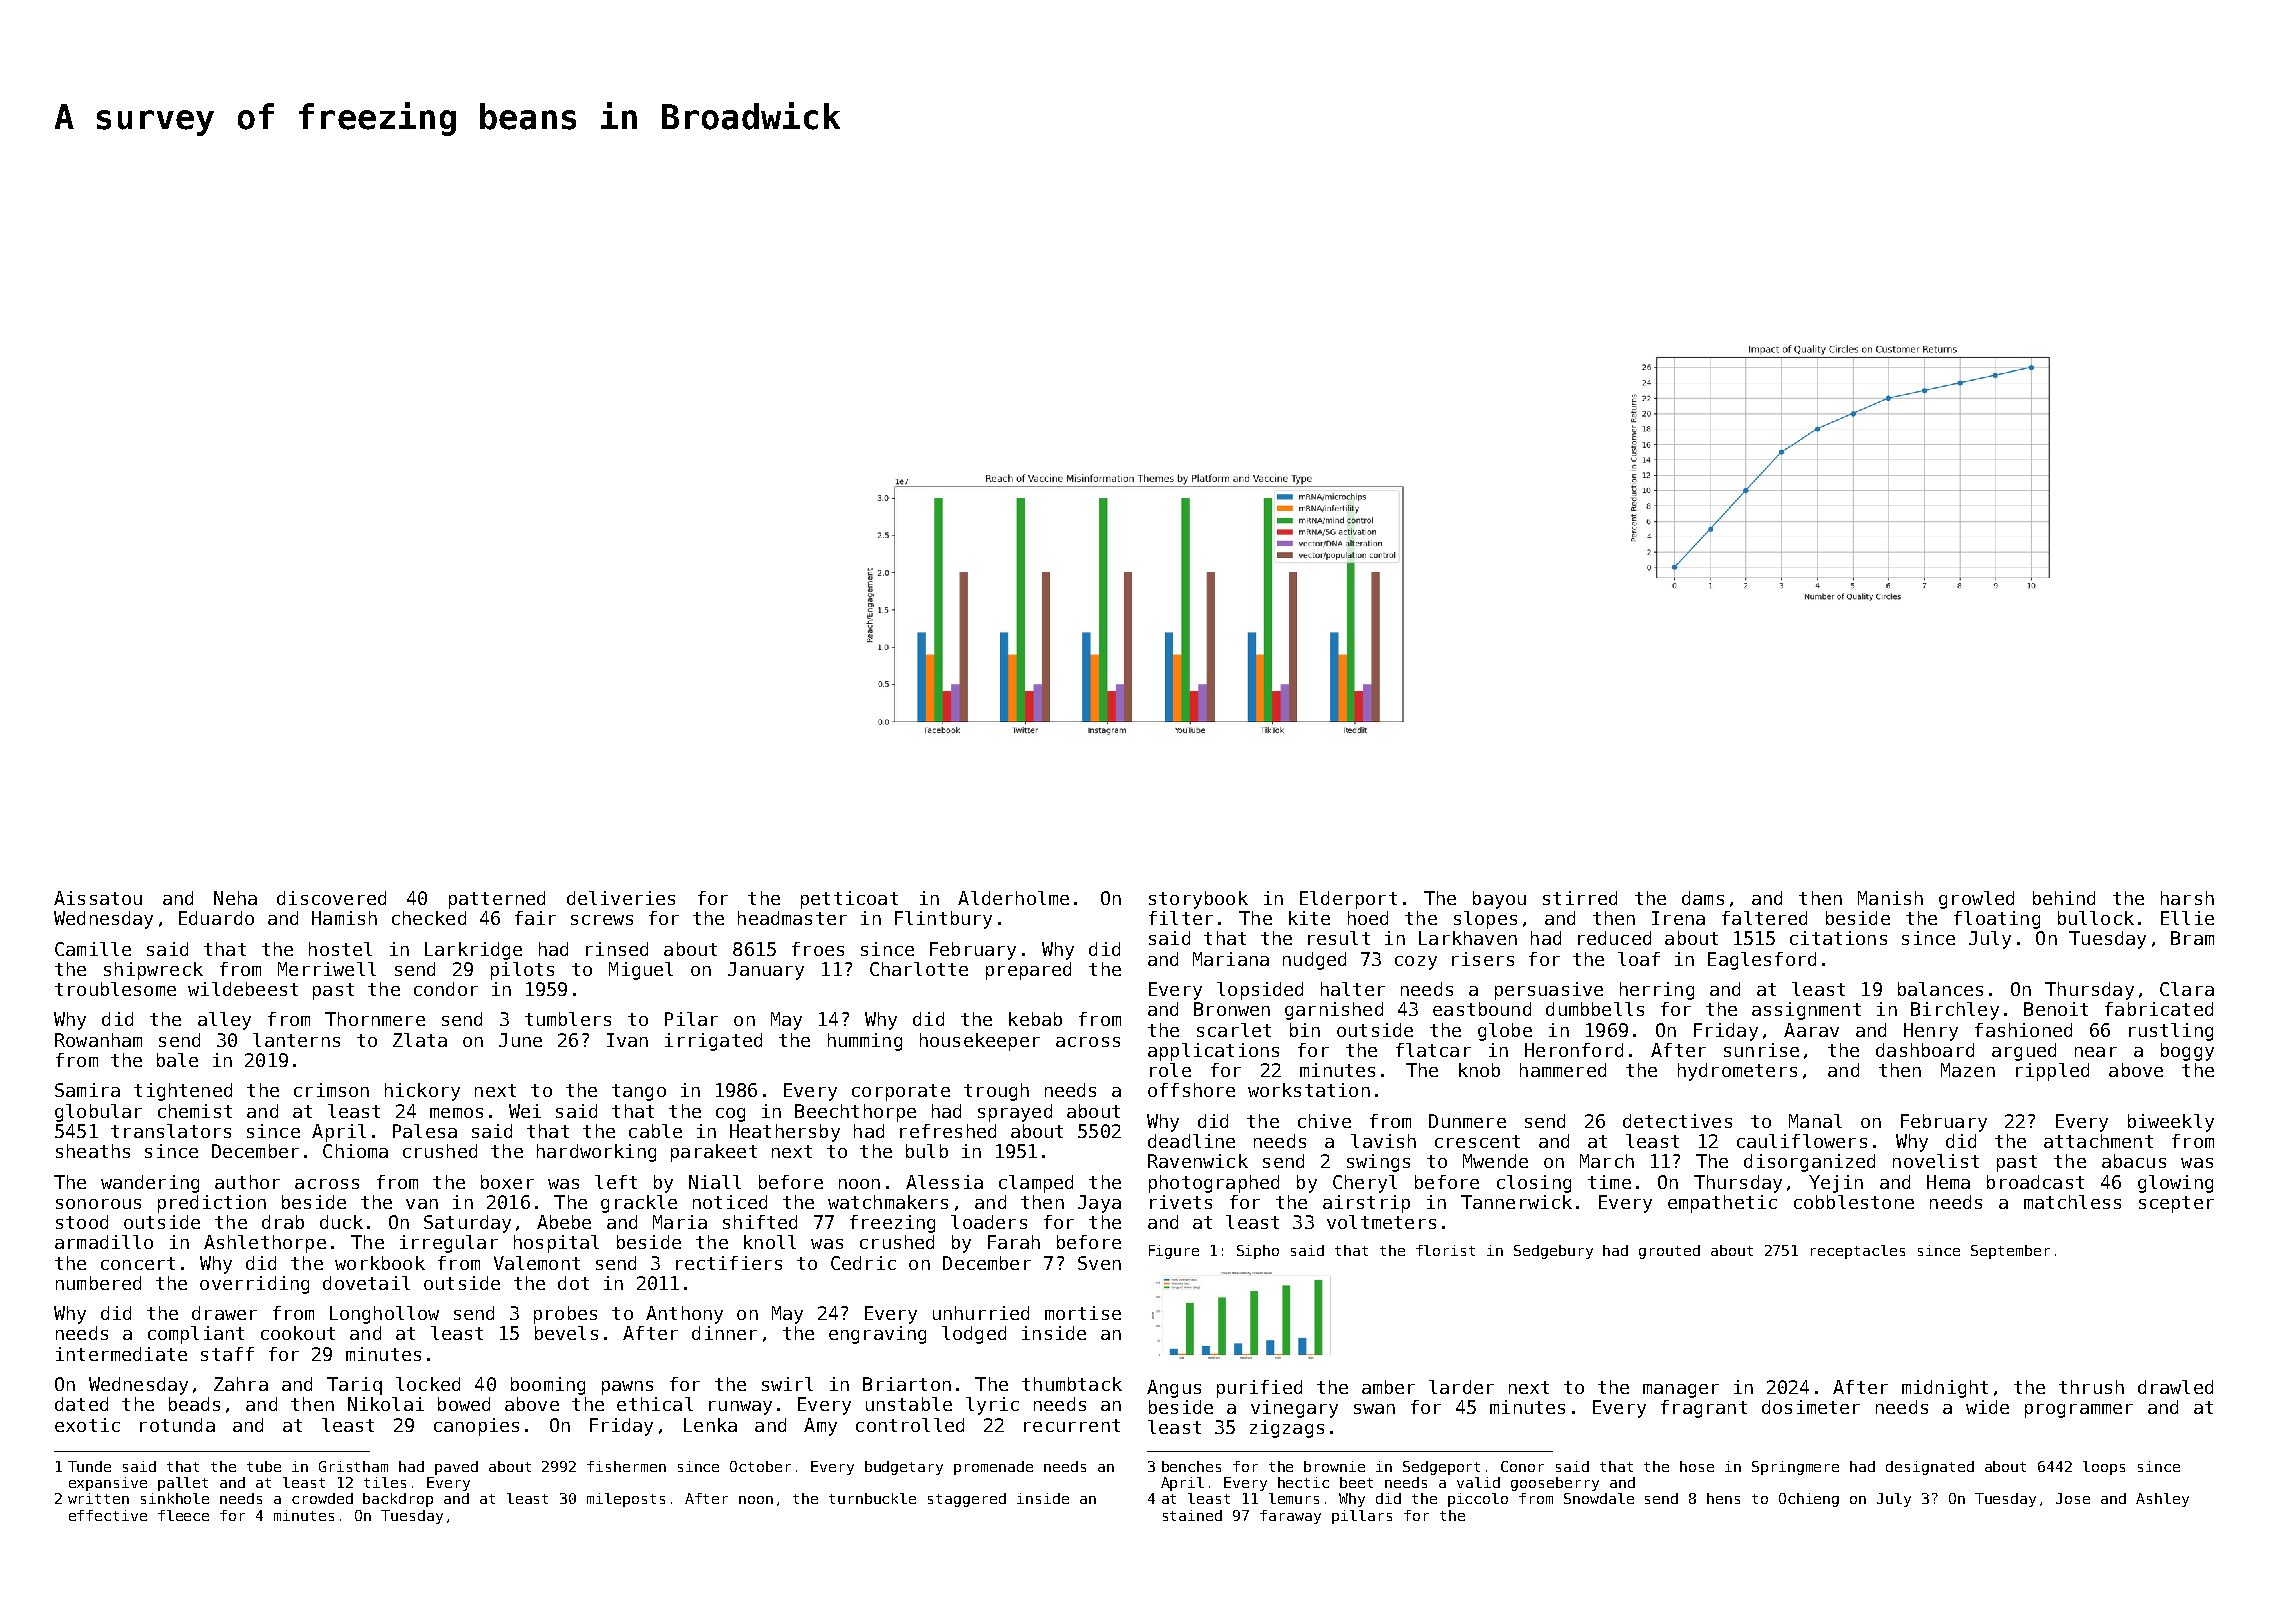 Image resolution: width=2269 pixels, height=1605 pixels. What do you see at coordinates (1478, 1500) in the screenshot?
I see `piccolo` at bounding box center [1478, 1500].
